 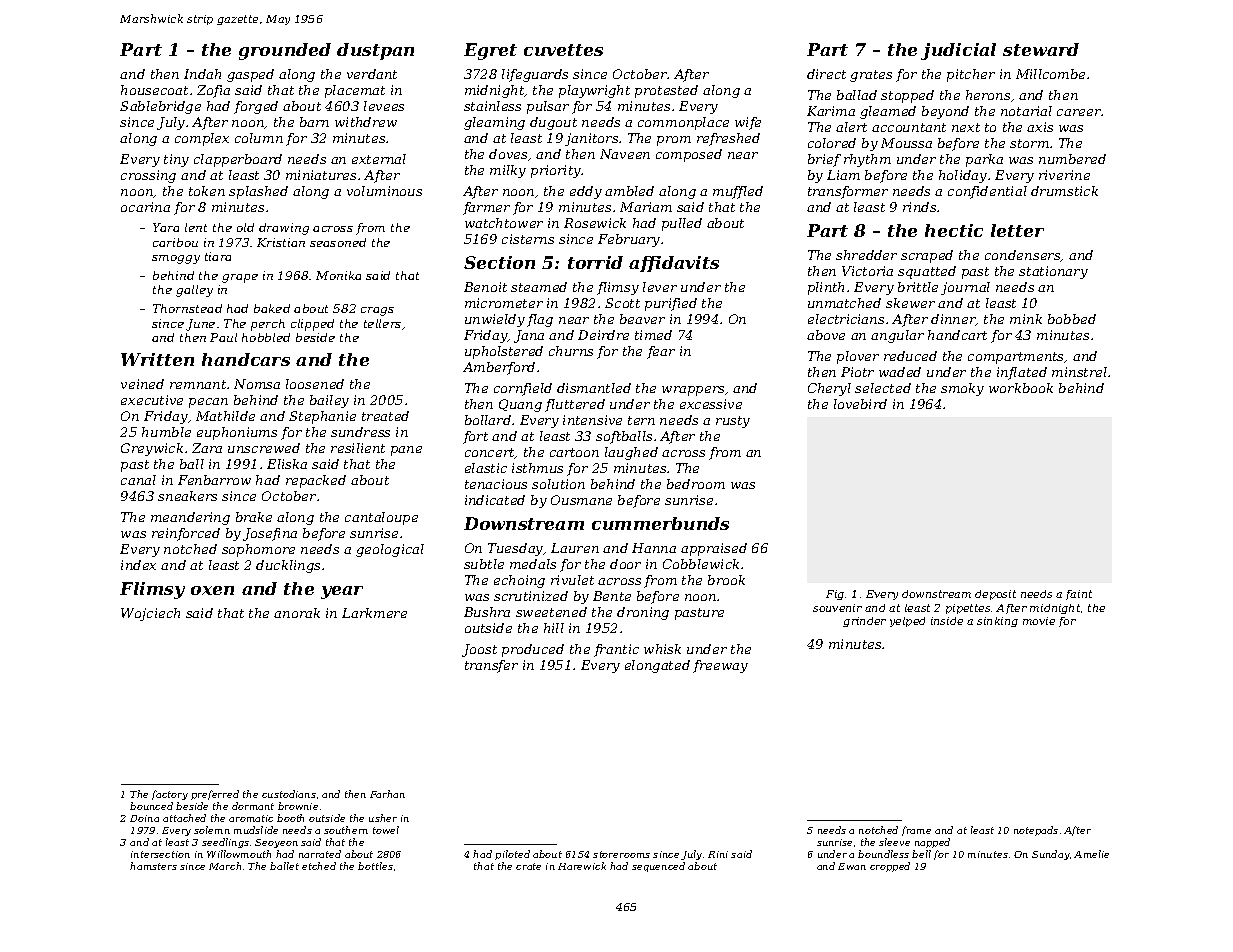 I want to click on cuvettes, so click(x=563, y=50).
